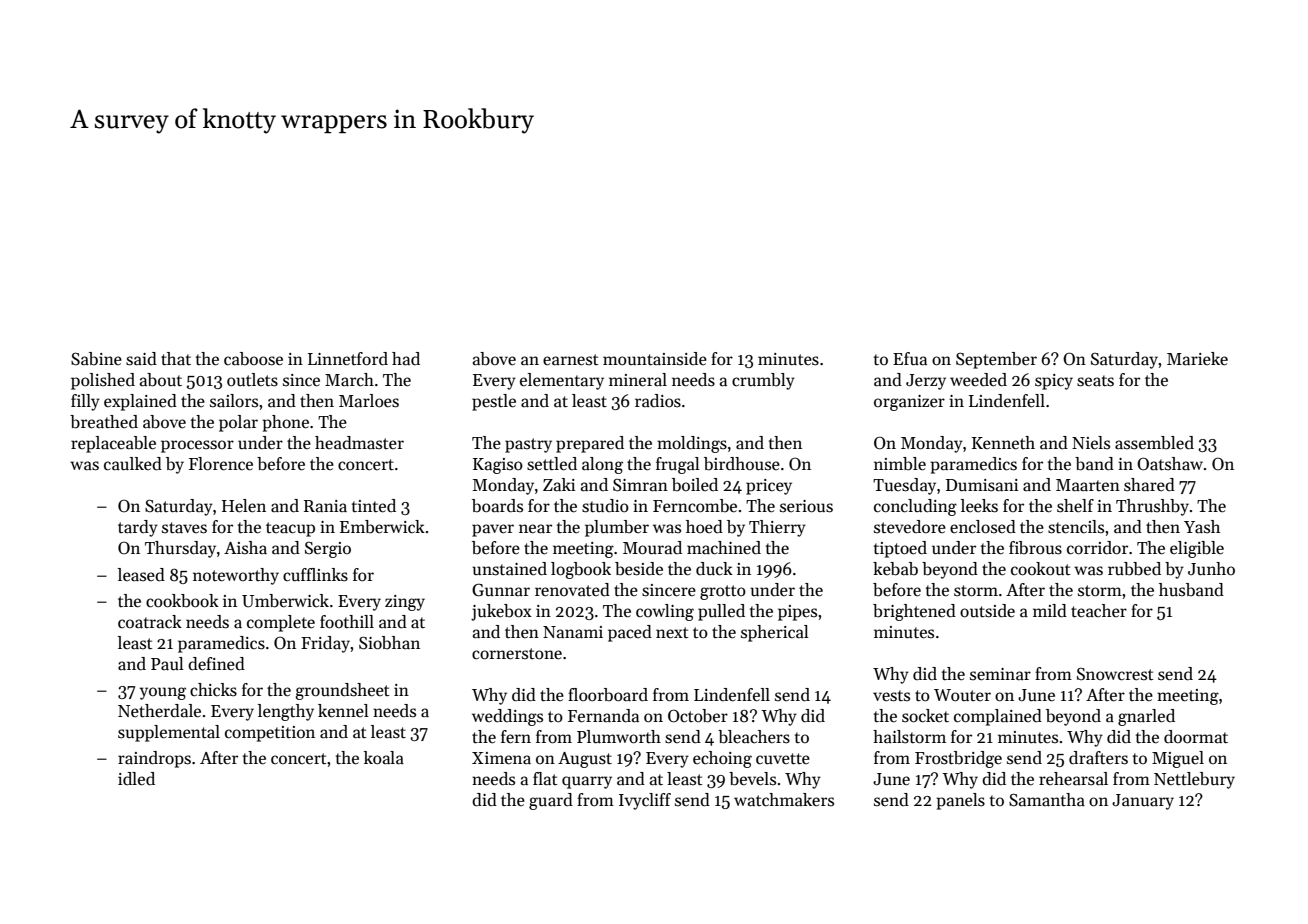 The width and height of the document is (1308, 924). What do you see at coordinates (958, 759) in the document?
I see `Frostbridge` at bounding box center [958, 759].
